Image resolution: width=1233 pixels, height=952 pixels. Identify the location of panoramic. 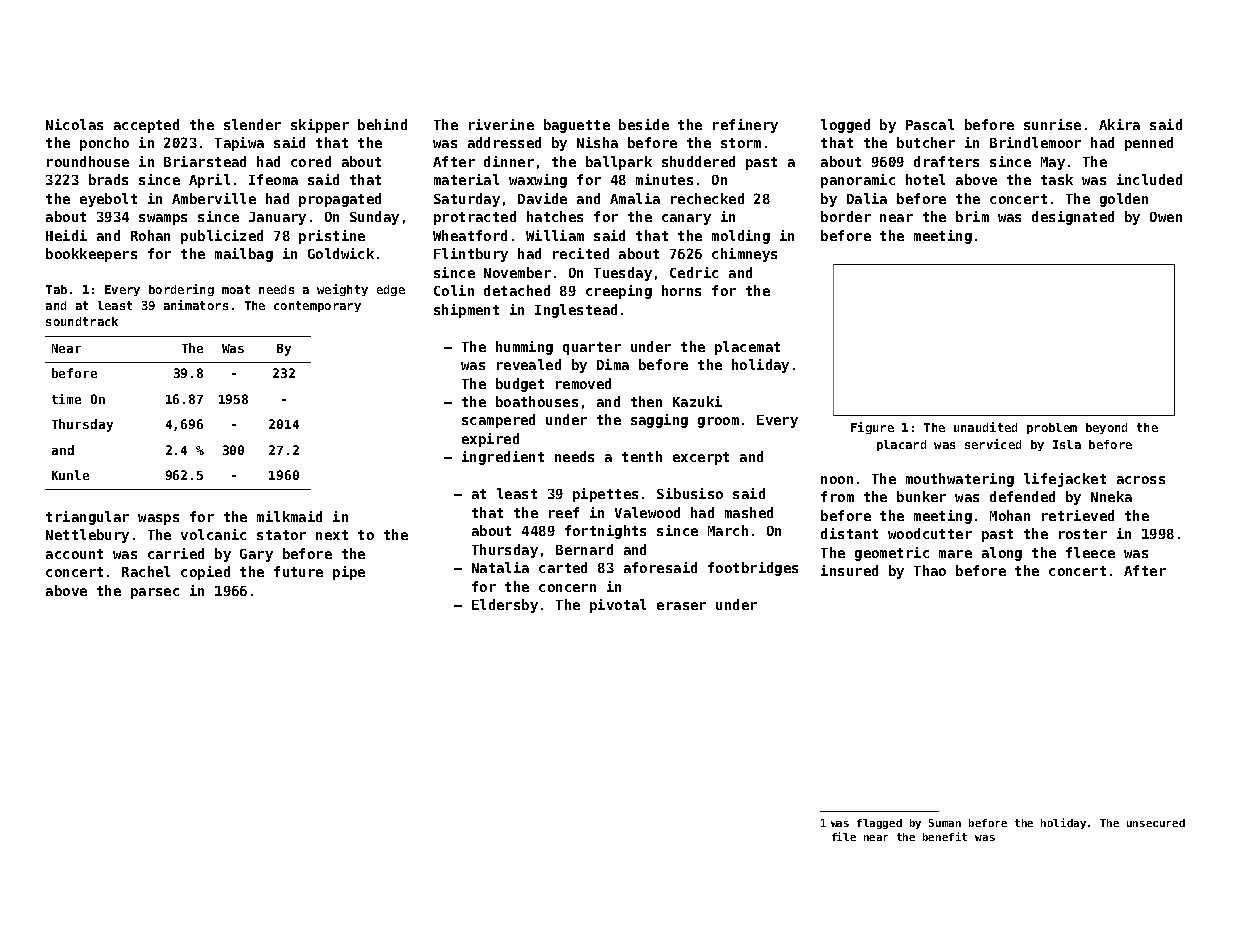
(858, 181).
